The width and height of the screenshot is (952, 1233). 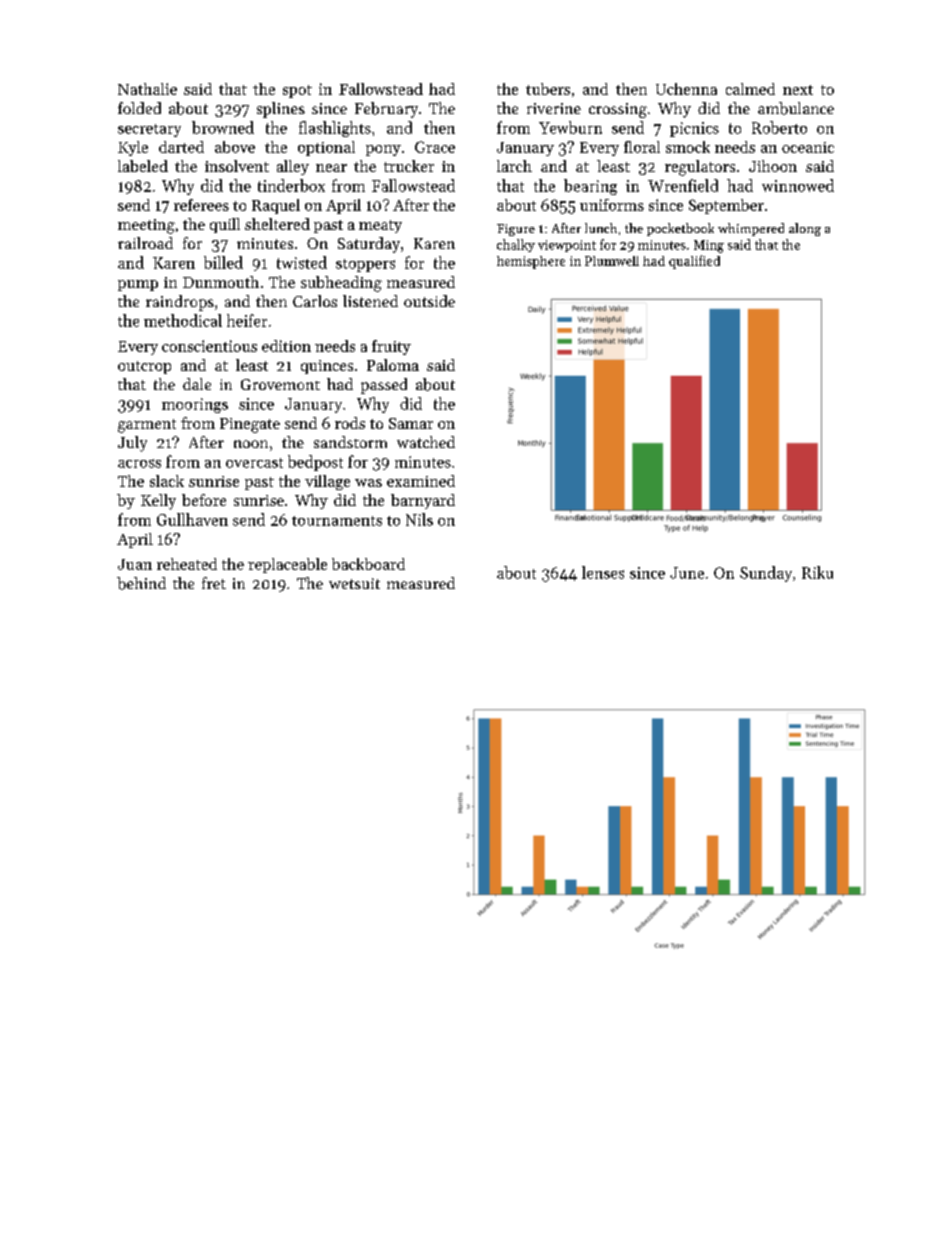 What do you see at coordinates (694, 262) in the screenshot?
I see `qualified` at bounding box center [694, 262].
